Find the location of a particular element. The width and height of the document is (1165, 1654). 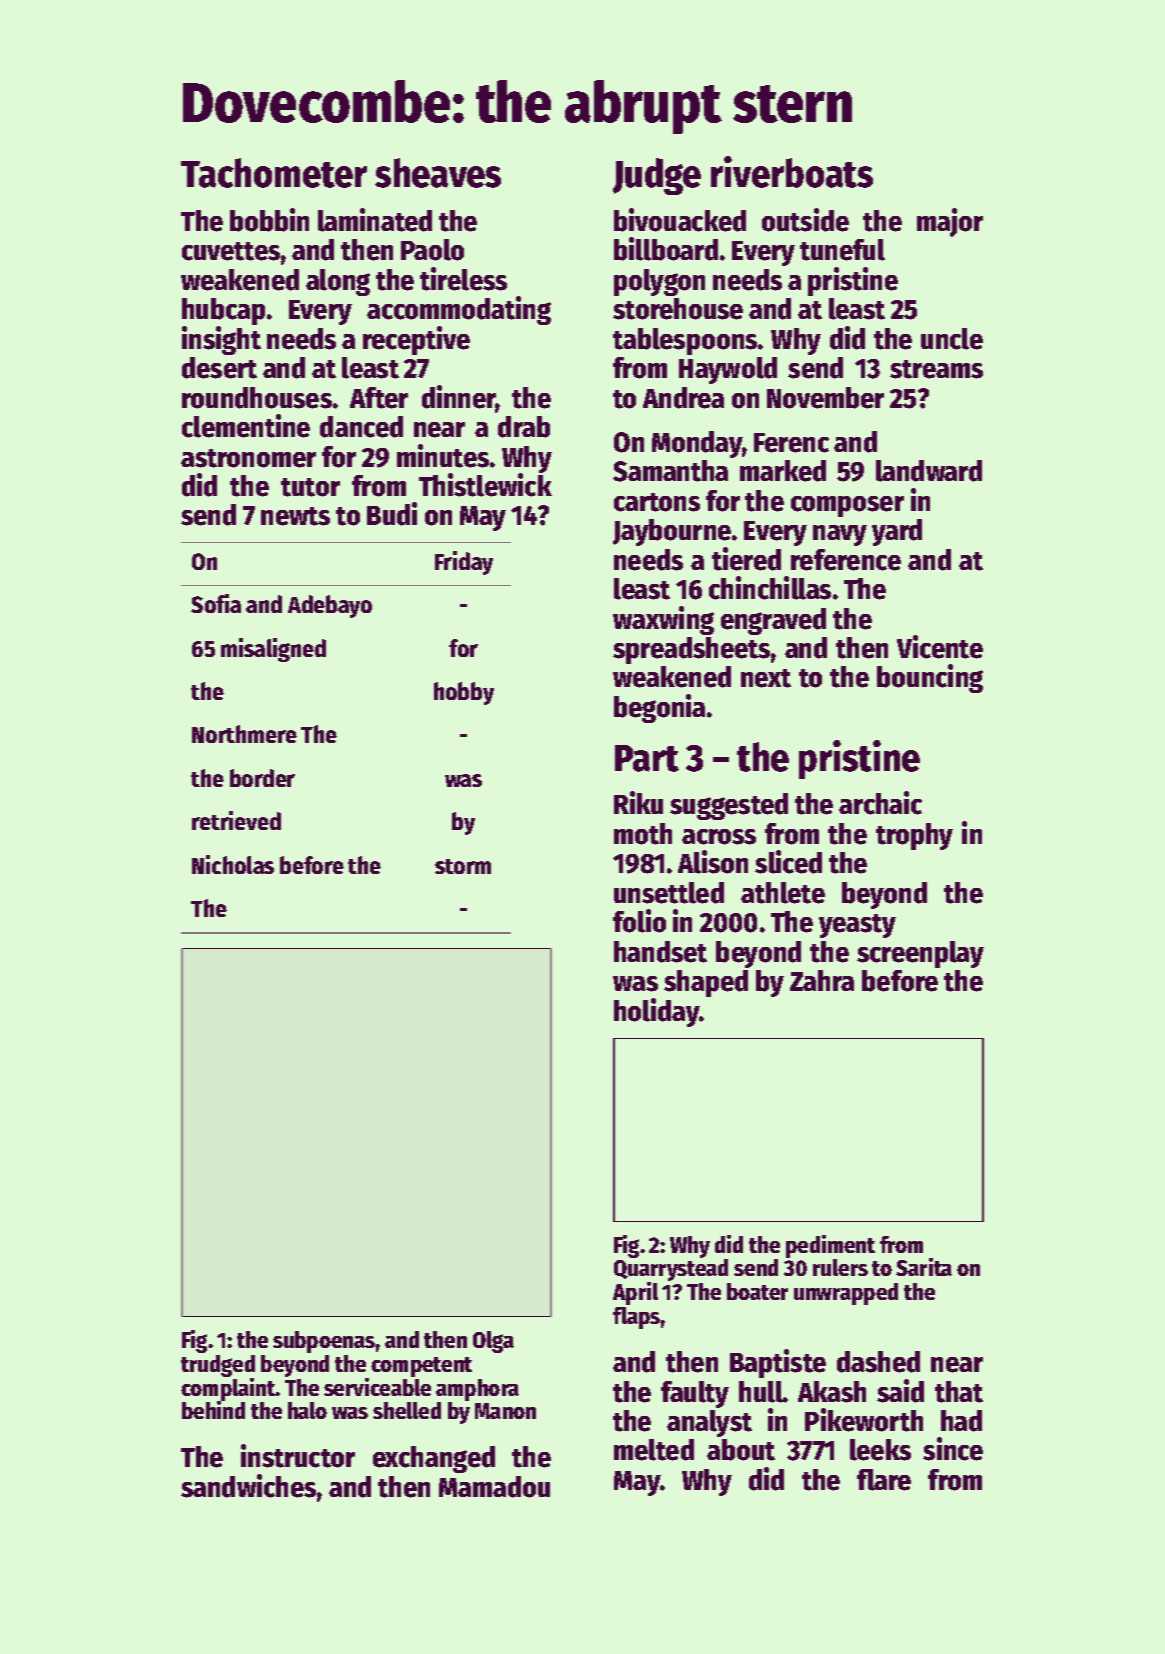

riverboats is located at coordinates (792, 172).
